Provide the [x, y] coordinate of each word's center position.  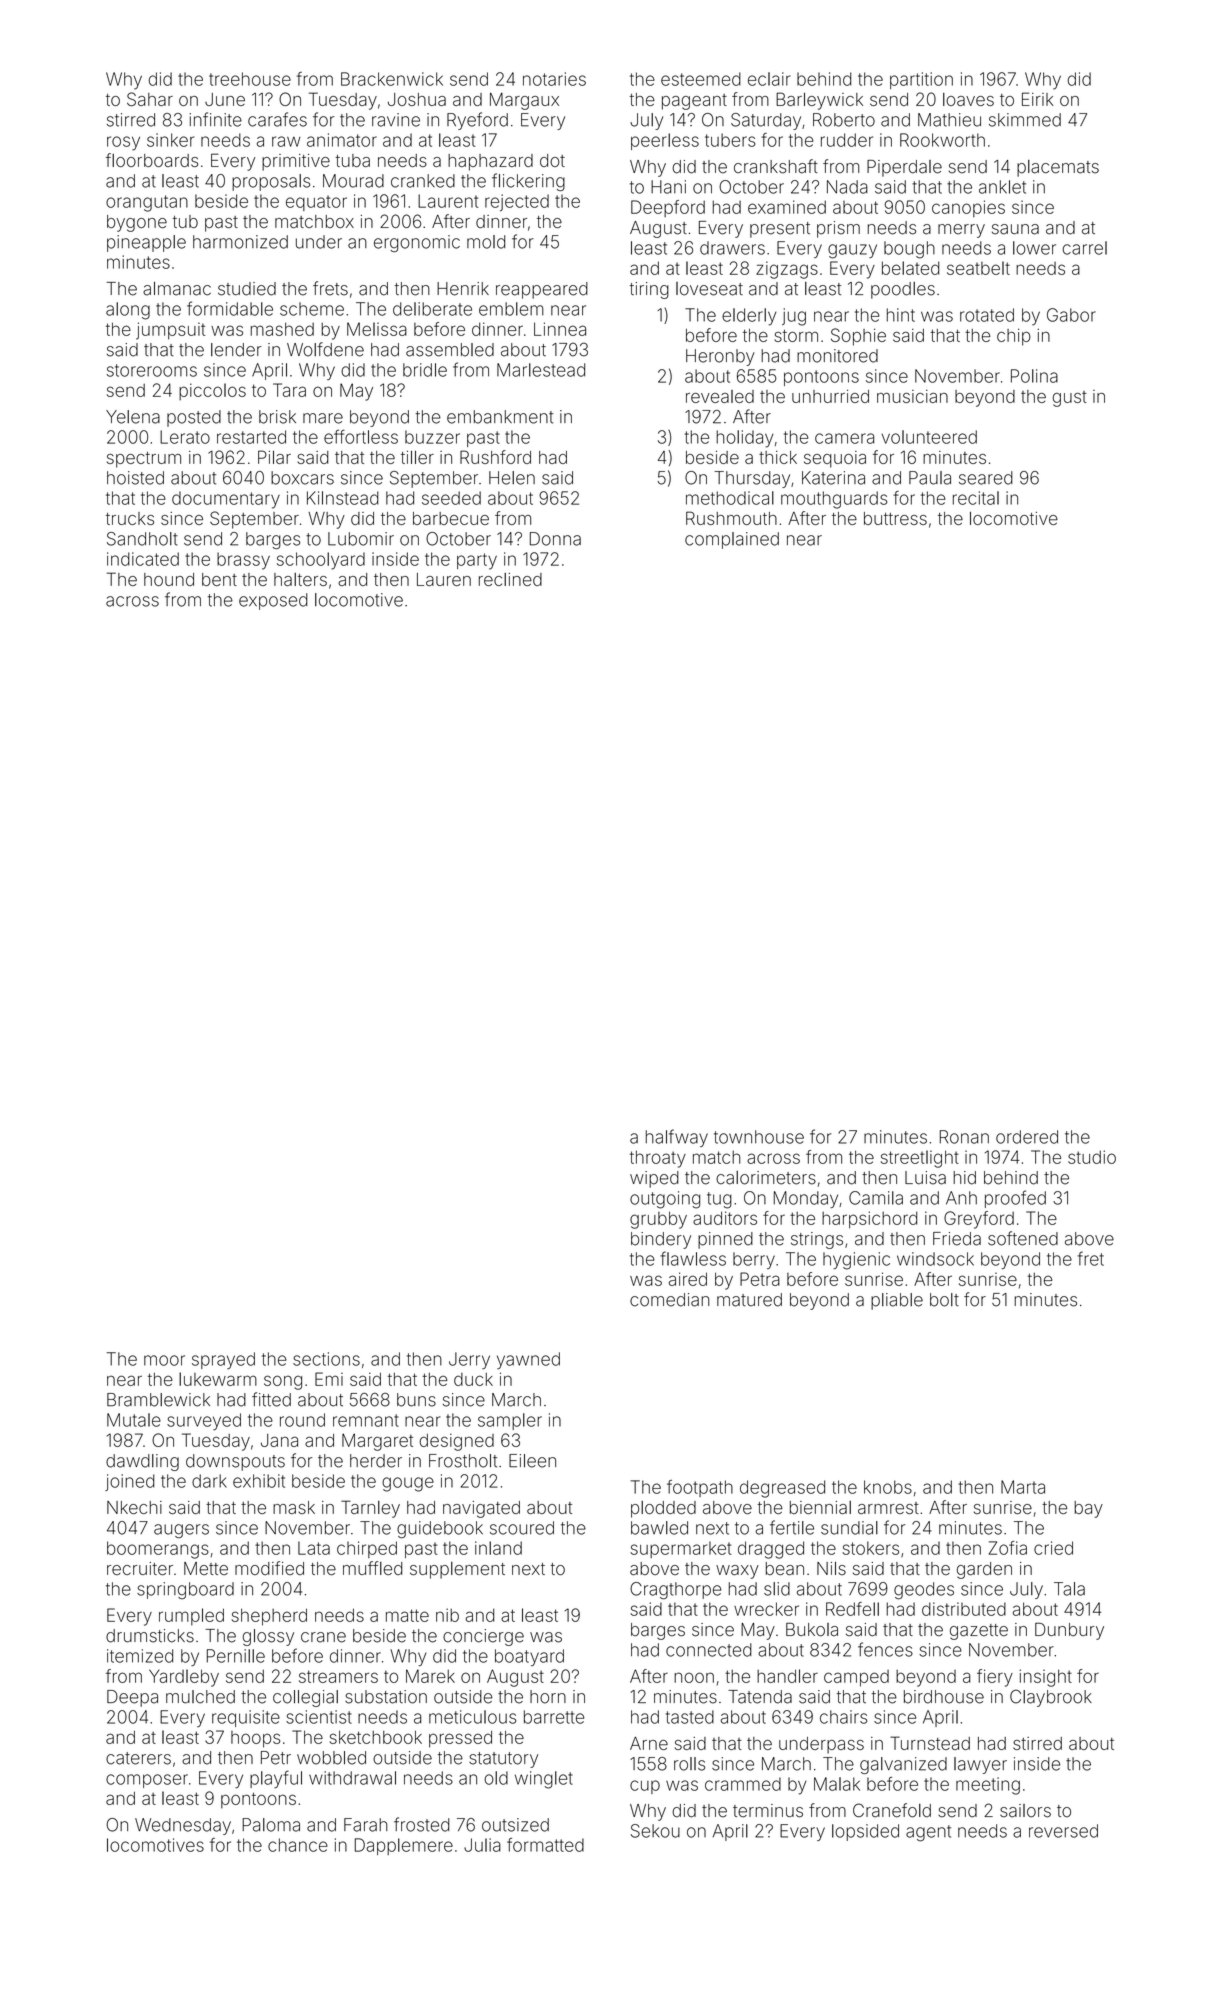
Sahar [150, 99]
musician [912, 396]
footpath [700, 1488]
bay [1088, 1509]
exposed [273, 601]
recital [976, 498]
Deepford [668, 208]
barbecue [451, 518]
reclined [510, 579]
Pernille [236, 1656]
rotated [987, 315]
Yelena [133, 417]
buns [416, 1400]
